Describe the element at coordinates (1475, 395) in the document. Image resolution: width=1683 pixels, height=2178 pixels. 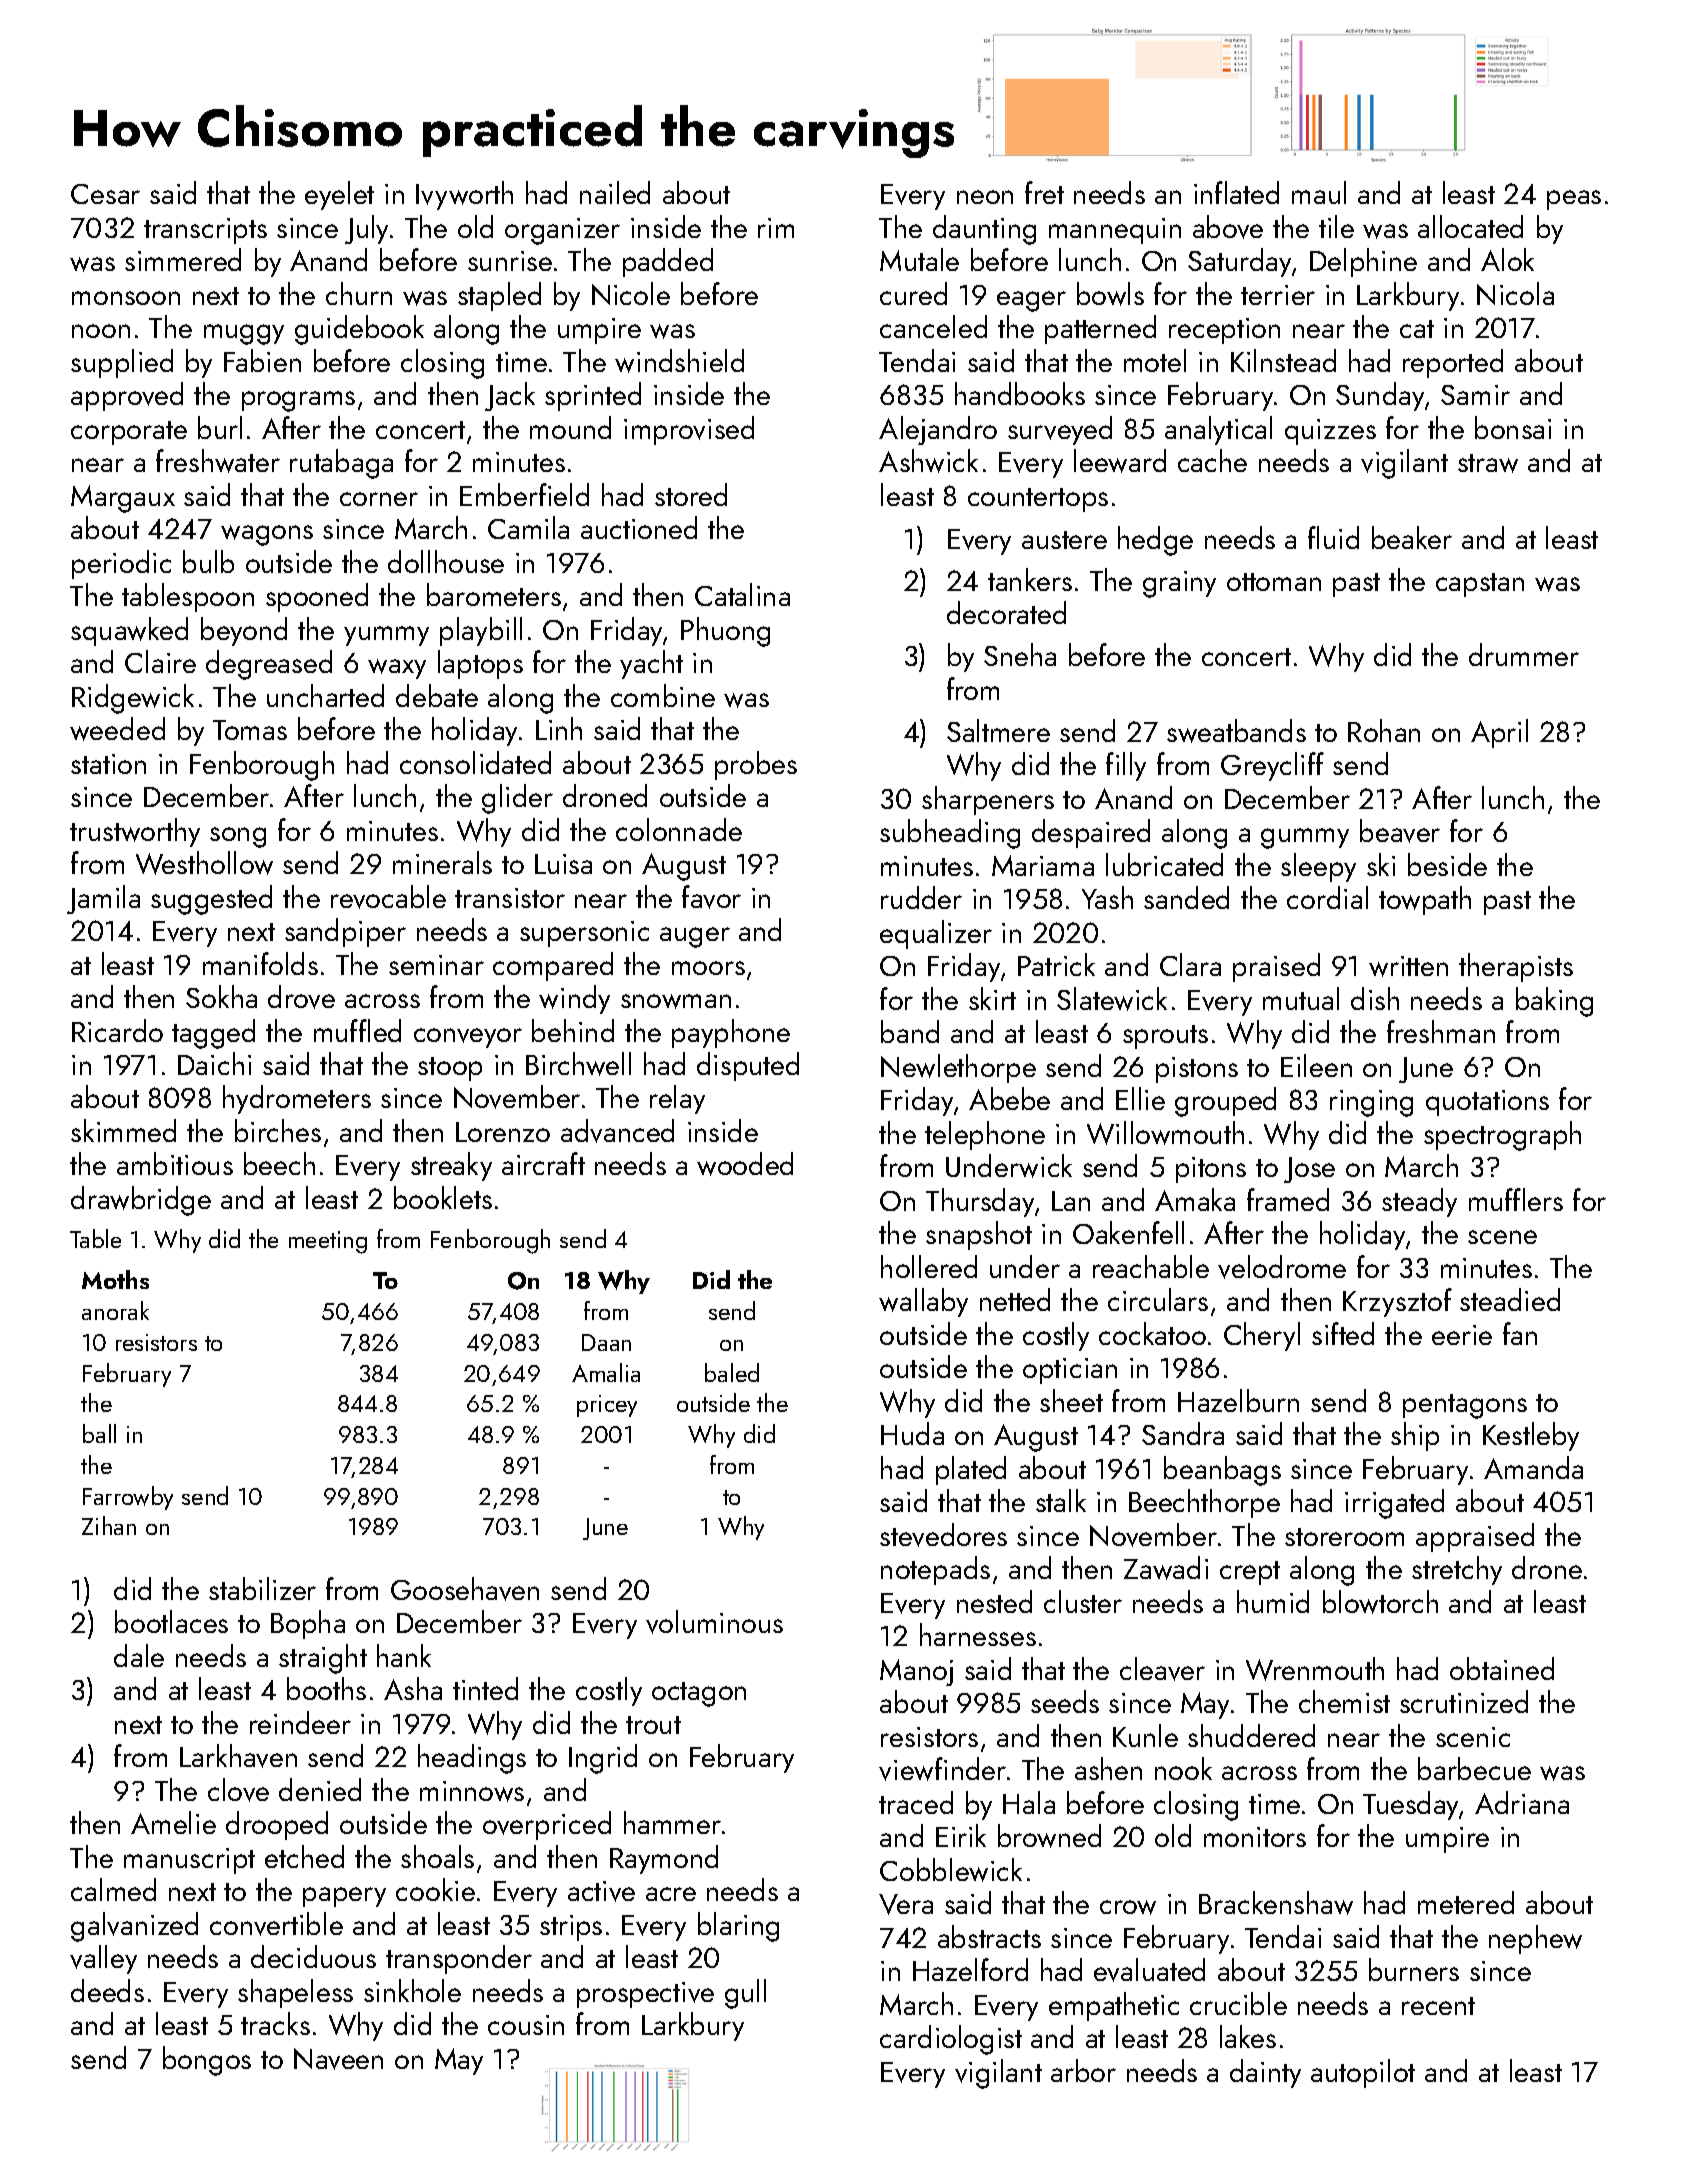
I see `Samir` at that location.
